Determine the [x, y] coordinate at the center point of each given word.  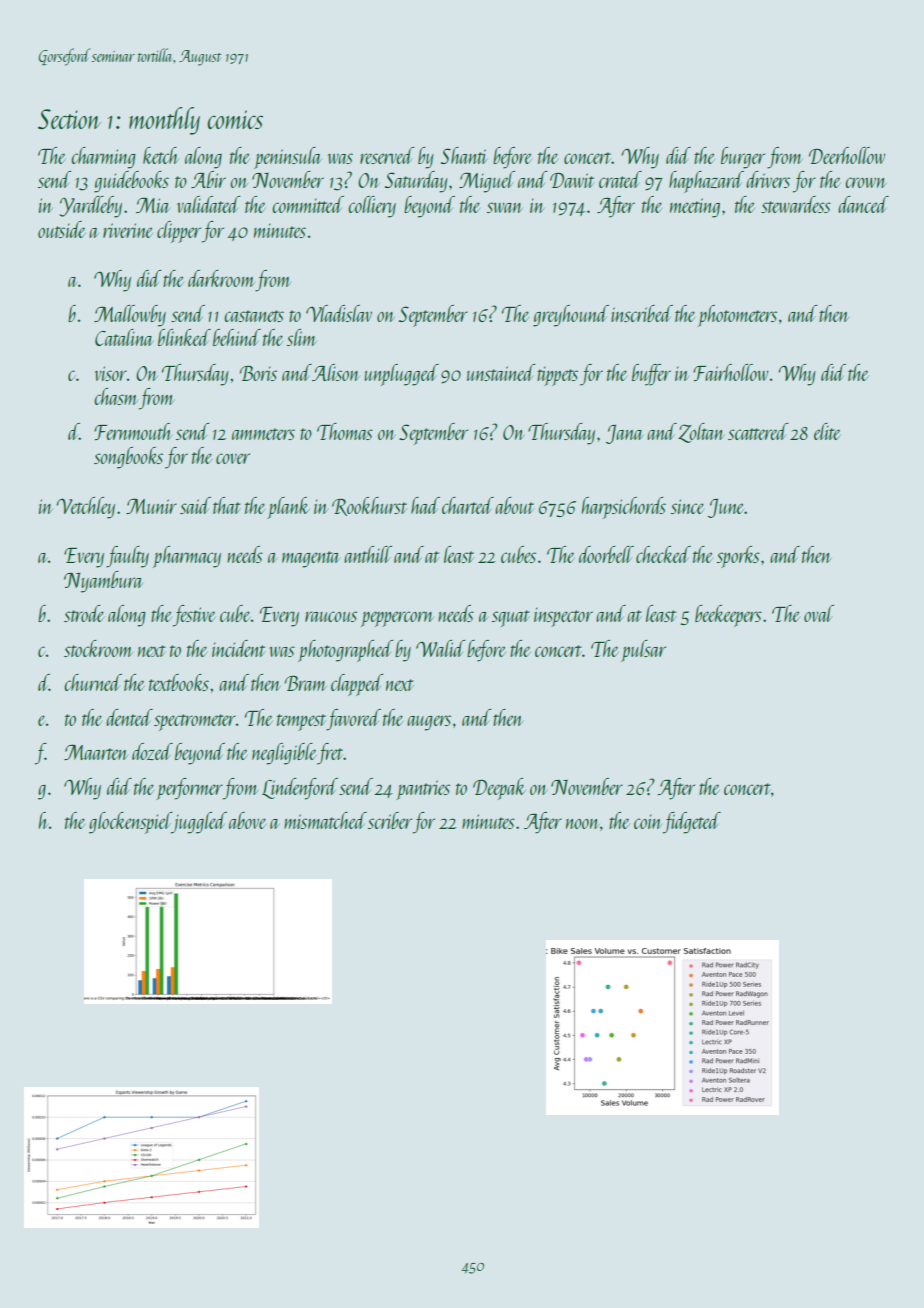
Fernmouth [133, 431]
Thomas [345, 431]
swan [505, 207]
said [195, 505]
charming [103, 158]
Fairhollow [730, 372]
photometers [737, 316]
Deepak [499, 789]
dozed [152, 751]
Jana [624, 434]
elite [827, 431]
